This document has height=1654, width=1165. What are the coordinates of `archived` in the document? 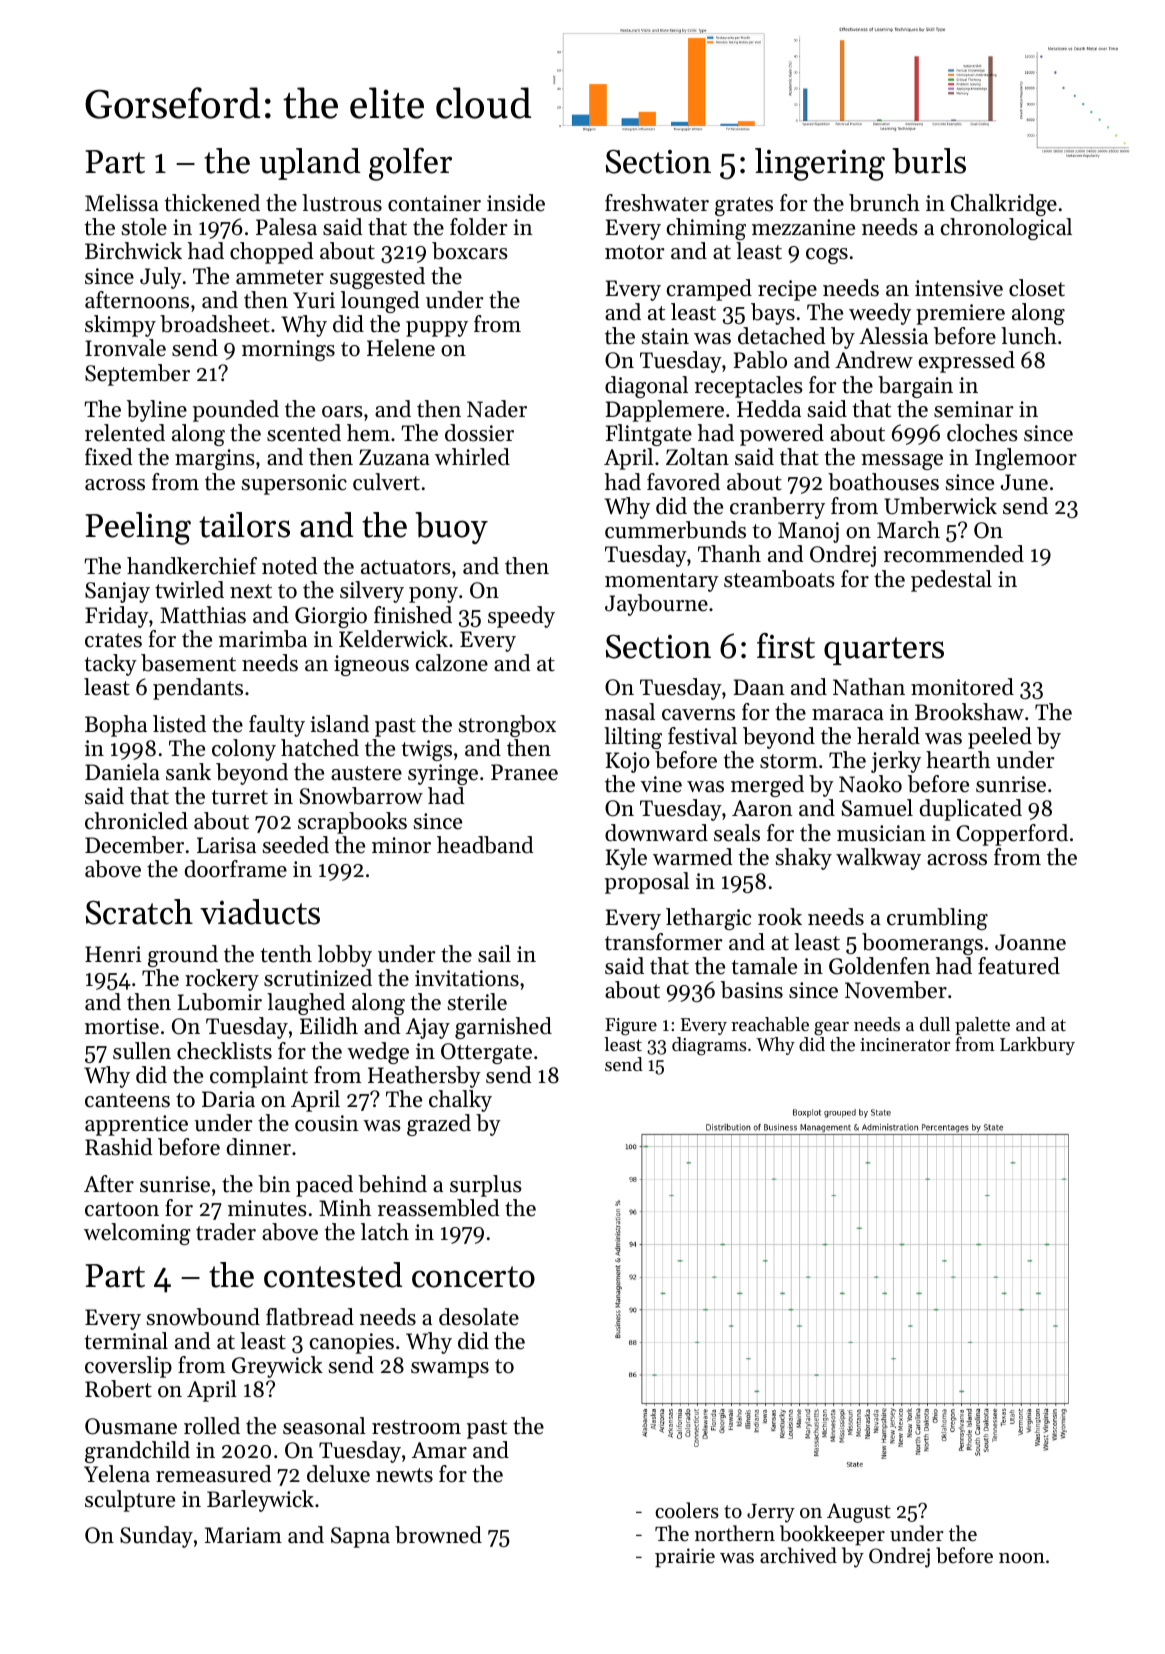 It's located at (798, 1555).
